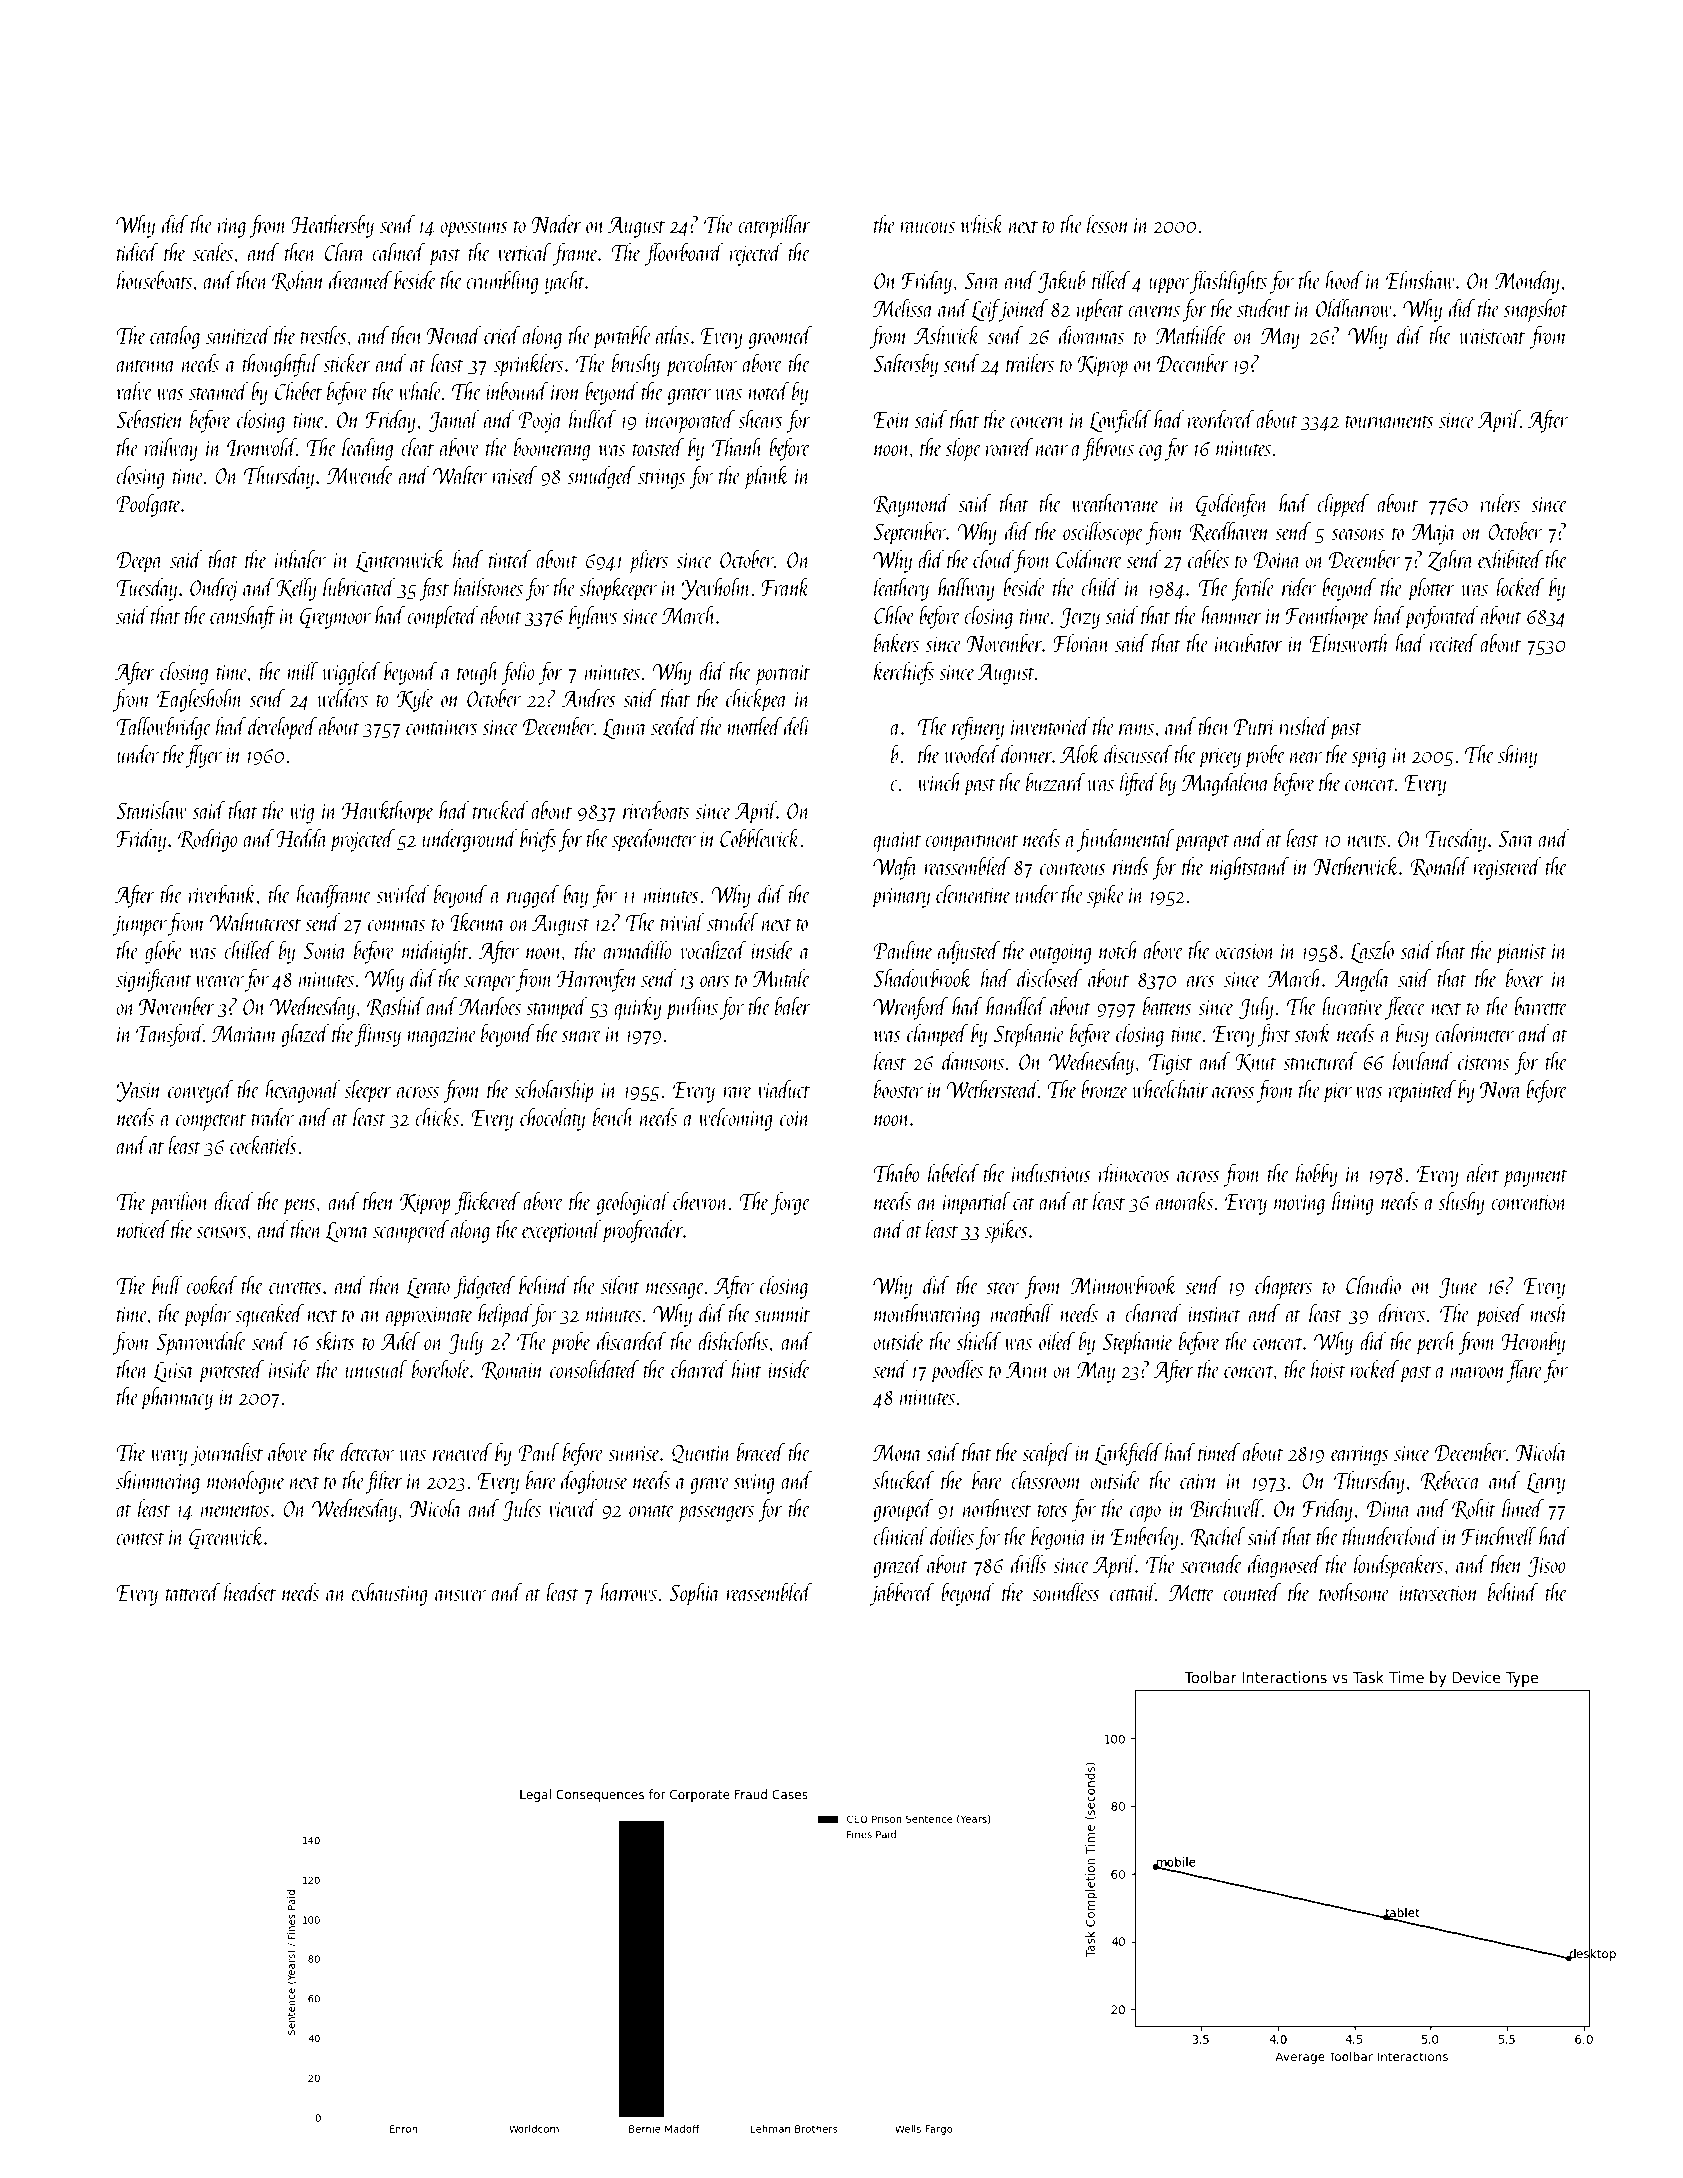 This screenshot has height=2178, width=1683. What do you see at coordinates (193, 1592) in the screenshot?
I see `tattered` at bounding box center [193, 1592].
